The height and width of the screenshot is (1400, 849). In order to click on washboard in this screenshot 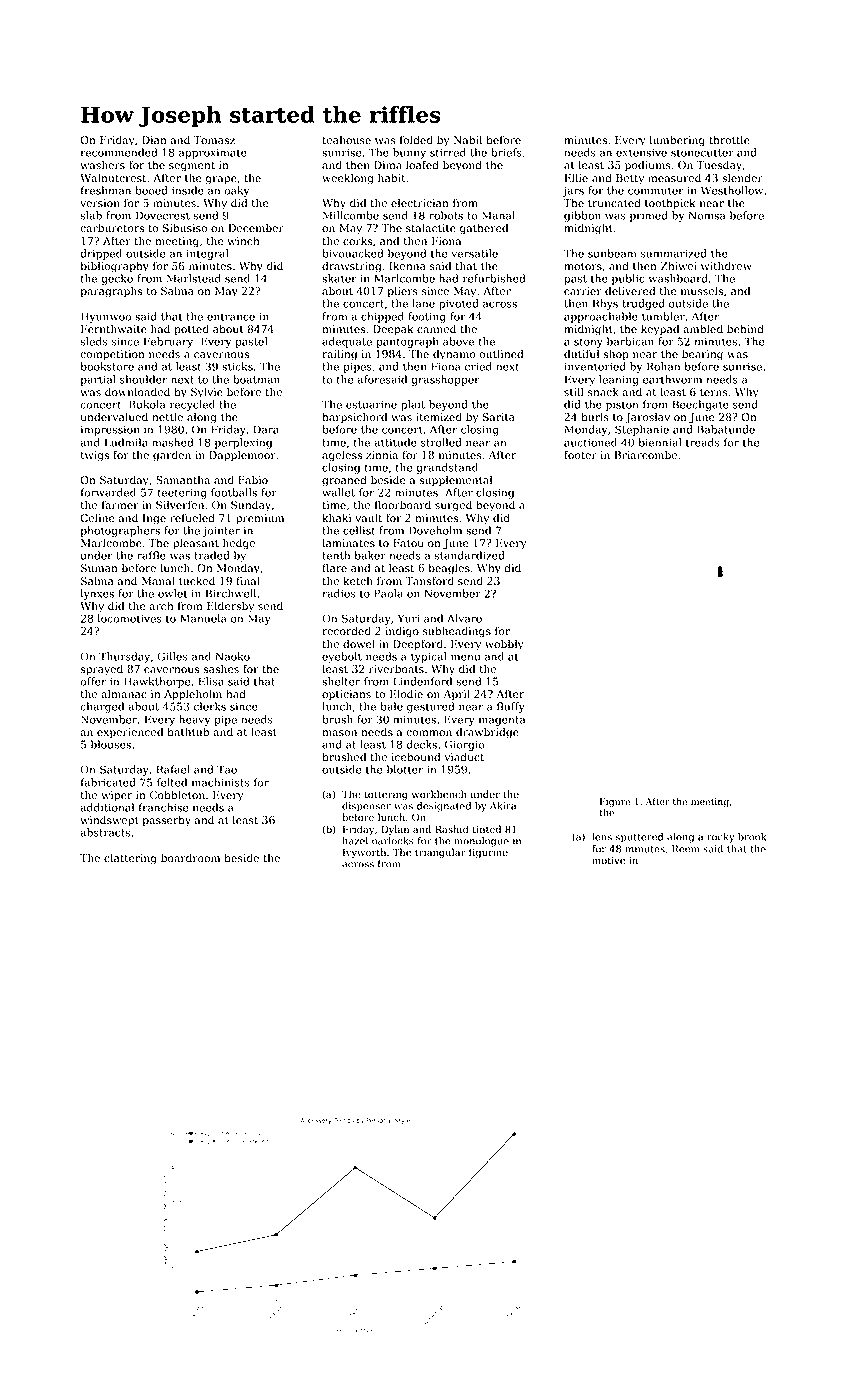, I will do `click(678, 278)`.
